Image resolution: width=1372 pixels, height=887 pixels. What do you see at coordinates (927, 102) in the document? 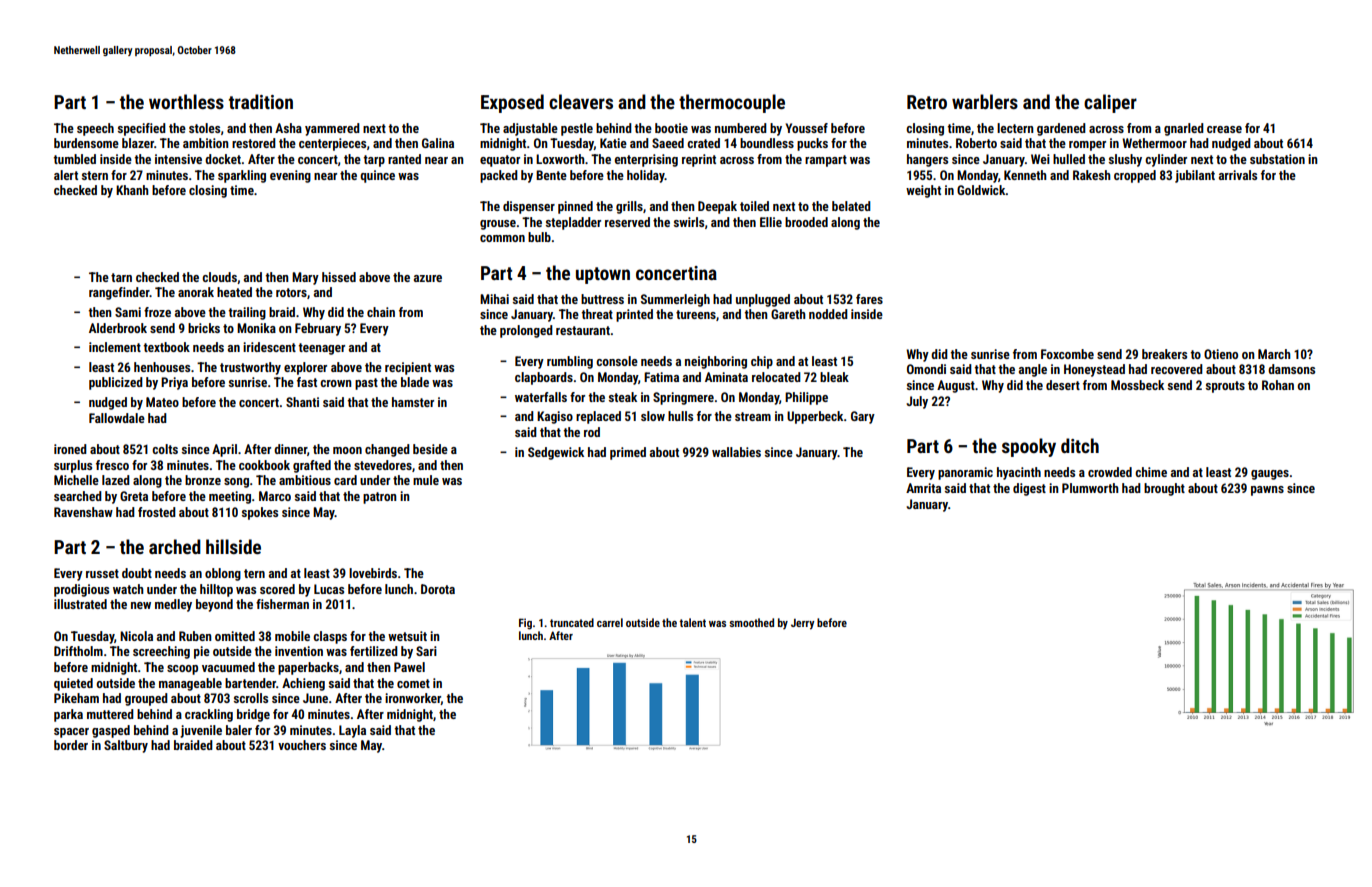
I see `Retro` at bounding box center [927, 102].
